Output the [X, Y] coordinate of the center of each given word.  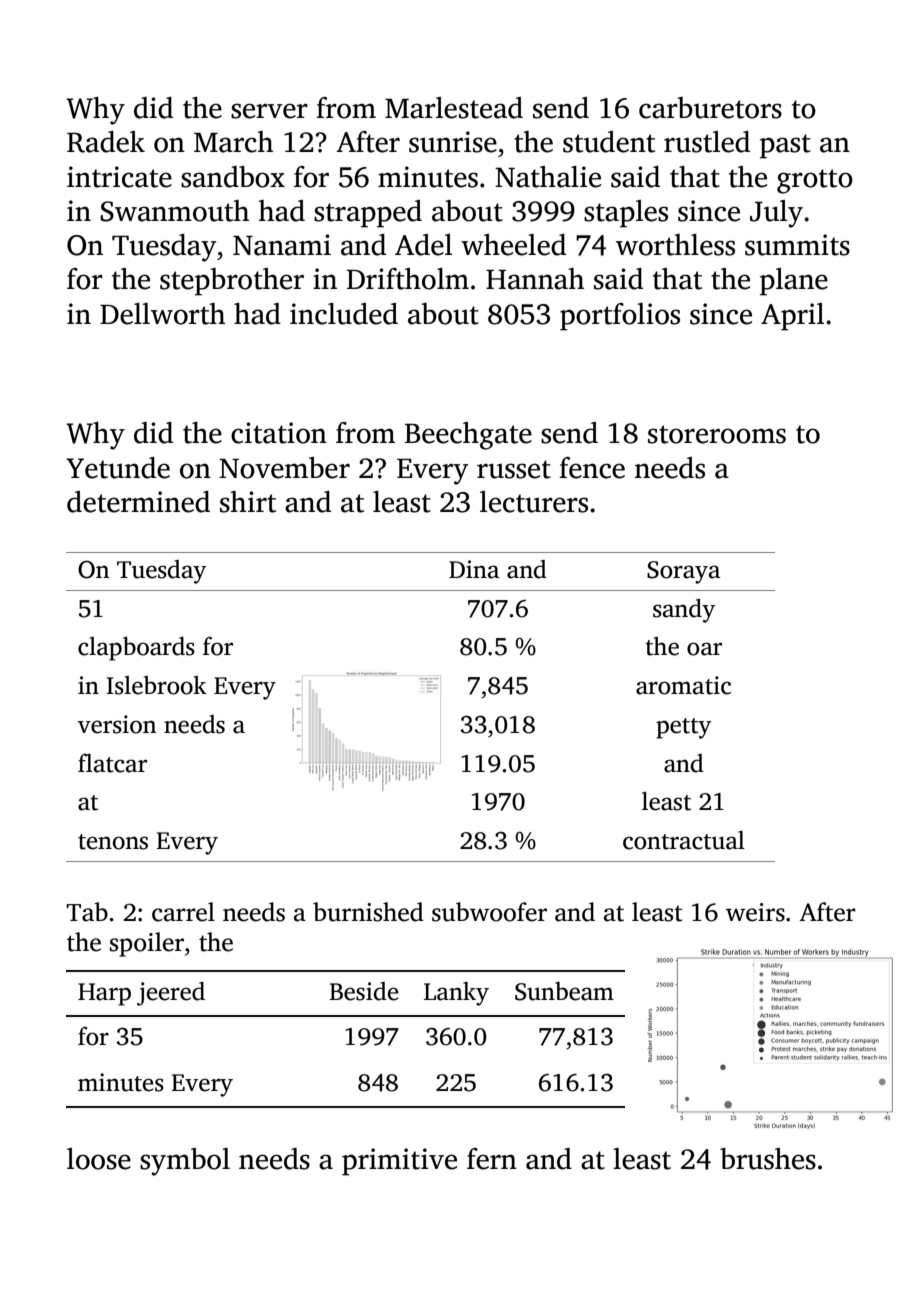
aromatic [683, 685]
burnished [368, 912]
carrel [183, 912]
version [117, 724]
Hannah [535, 279]
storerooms [717, 434]
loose [99, 1159]
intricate [119, 177]
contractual [684, 840]
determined [138, 502]
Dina [474, 569]
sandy [684, 611]
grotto [815, 181]
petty [683, 728]
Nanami [282, 245]
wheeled [513, 245]
